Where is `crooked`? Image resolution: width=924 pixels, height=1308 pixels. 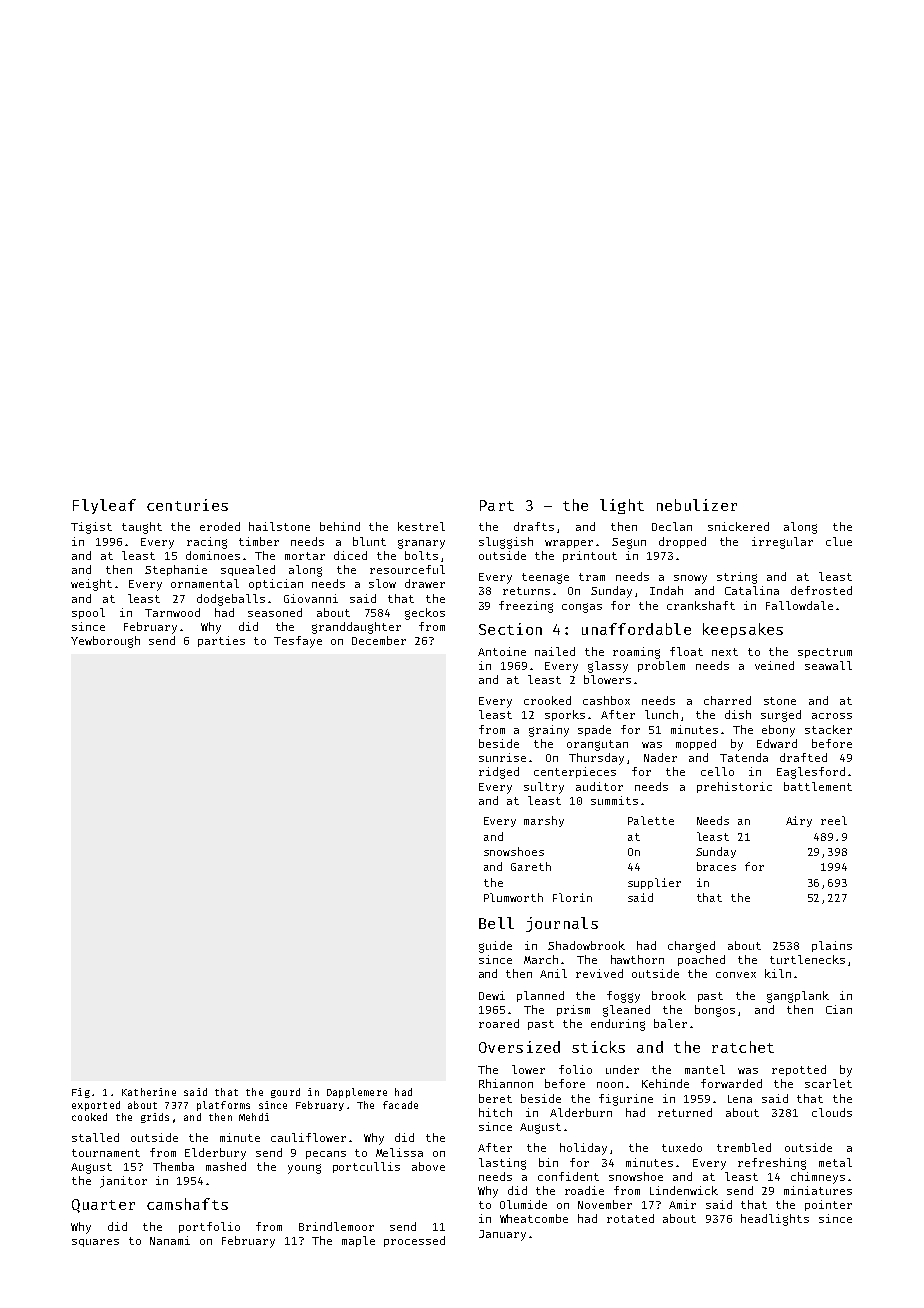
crooked is located at coordinates (547, 700).
